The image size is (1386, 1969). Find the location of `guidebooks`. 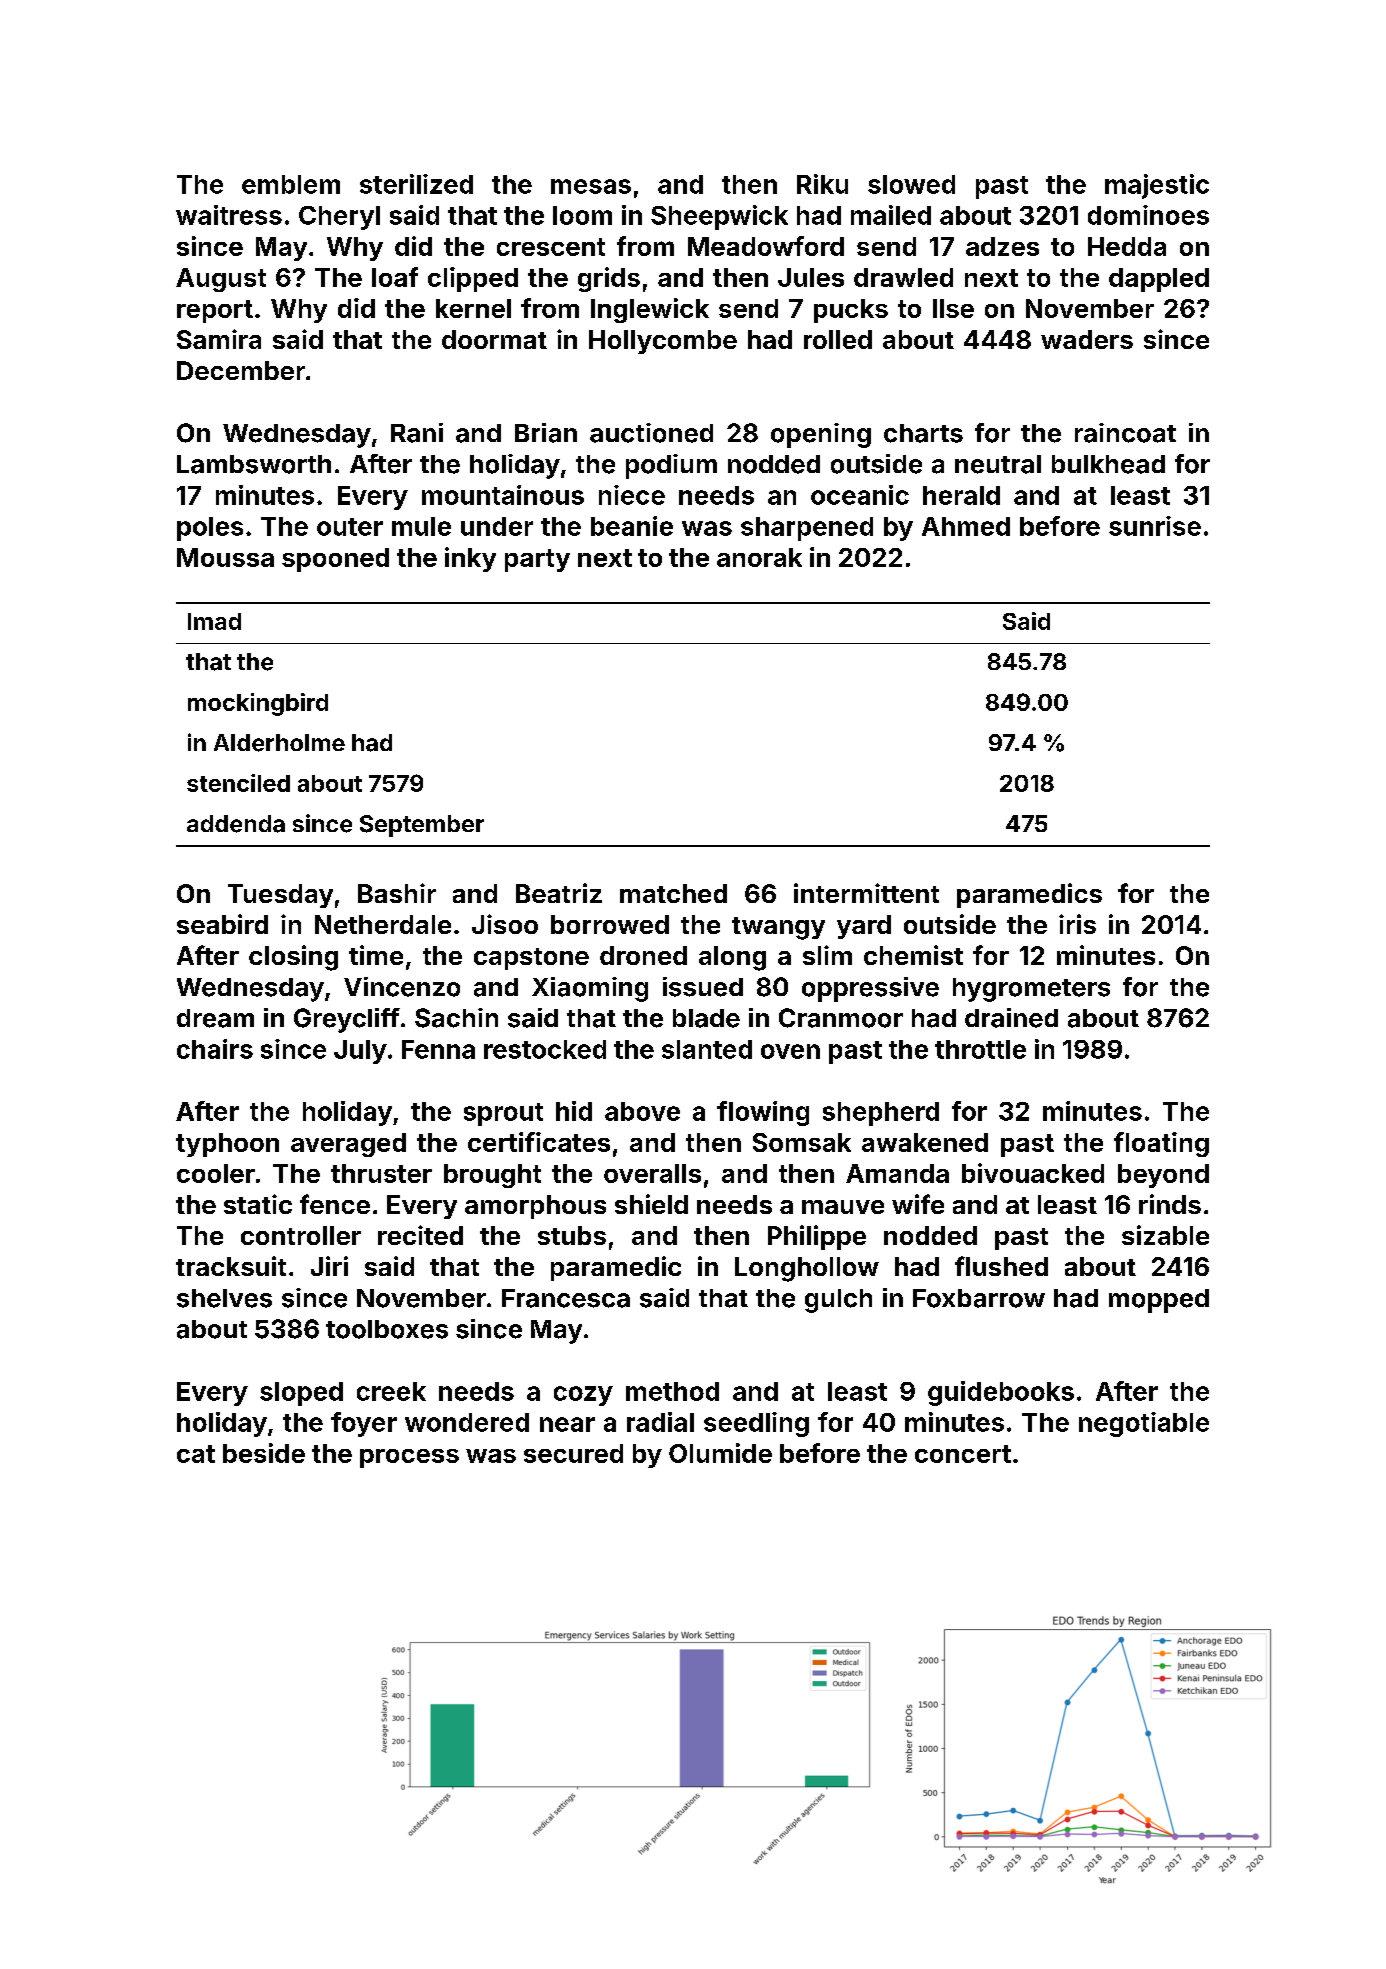

guidebooks is located at coordinates (1001, 1393).
